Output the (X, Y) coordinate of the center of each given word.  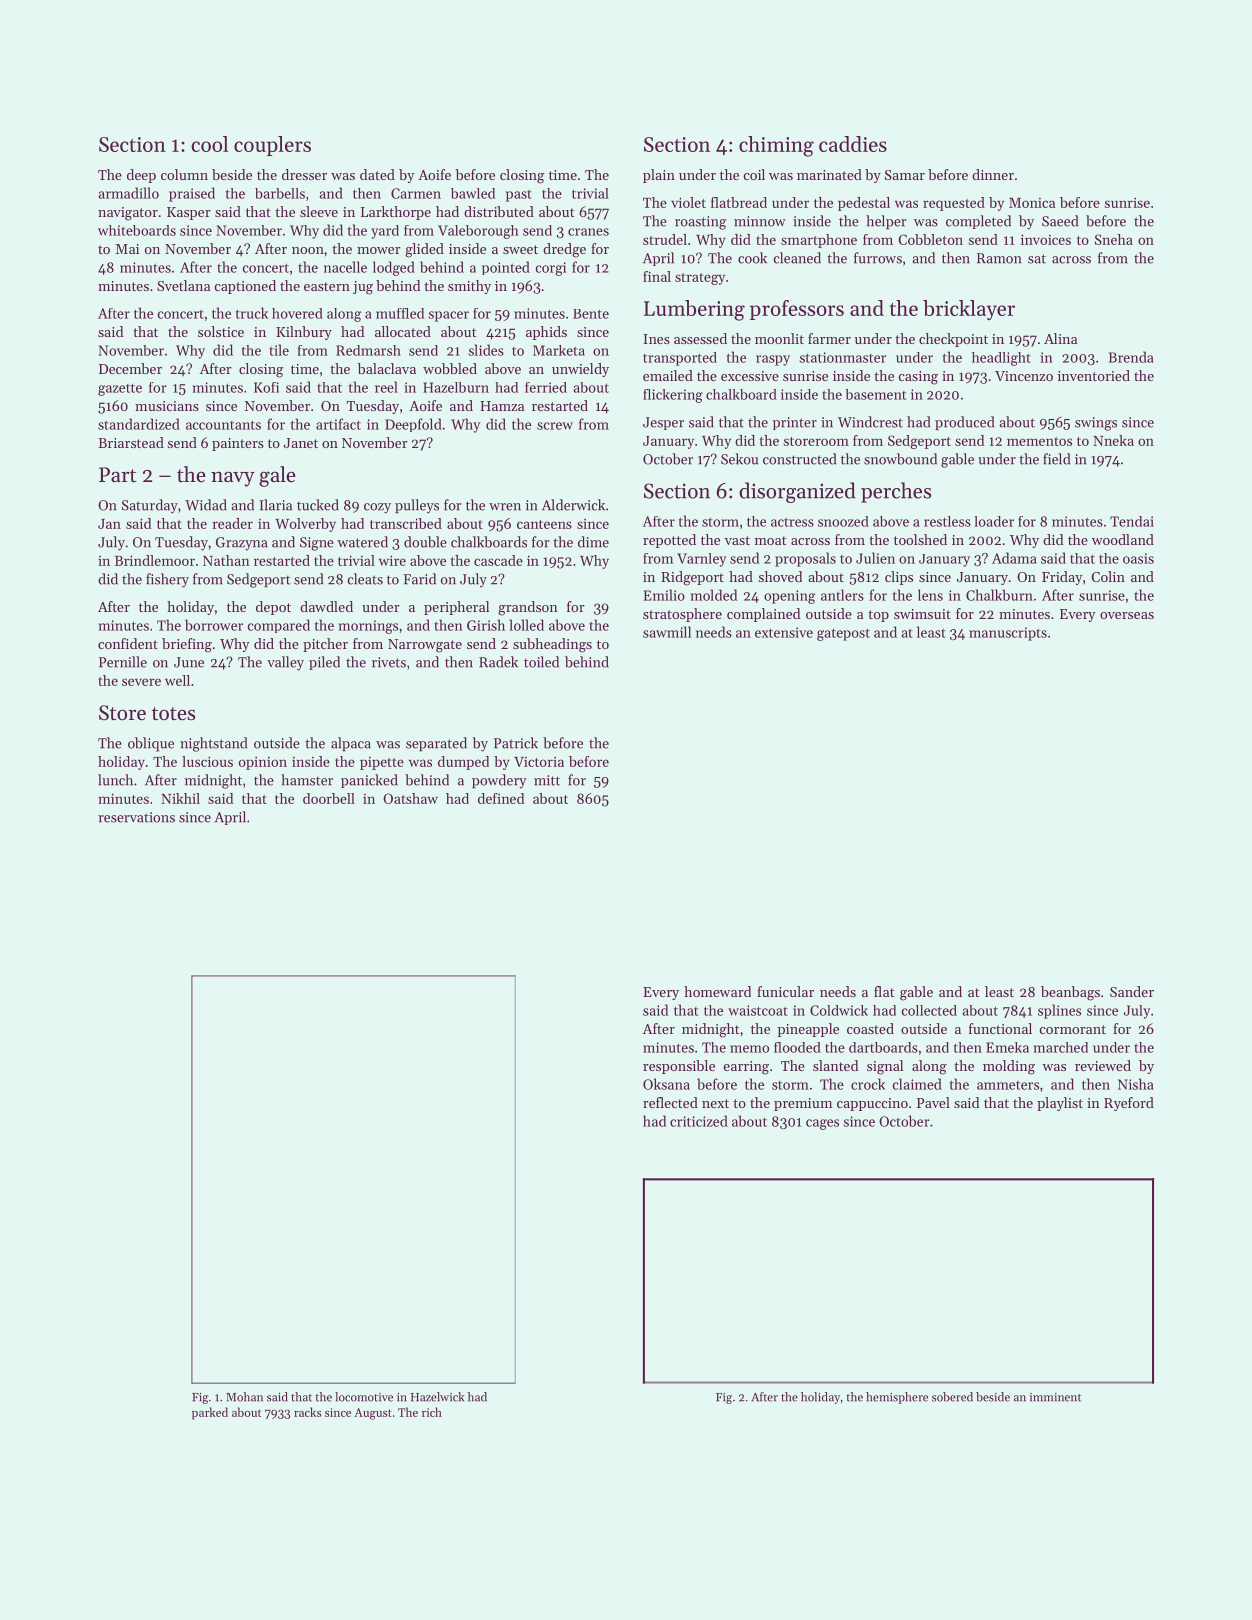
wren (505, 507)
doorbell (329, 798)
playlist (1060, 1104)
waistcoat (758, 1010)
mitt (547, 780)
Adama (1014, 558)
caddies (853, 144)
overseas (1127, 615)
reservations (136, 817)
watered (362, 542)
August (373, 1414)
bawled (473, 193)
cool (209, 144)
